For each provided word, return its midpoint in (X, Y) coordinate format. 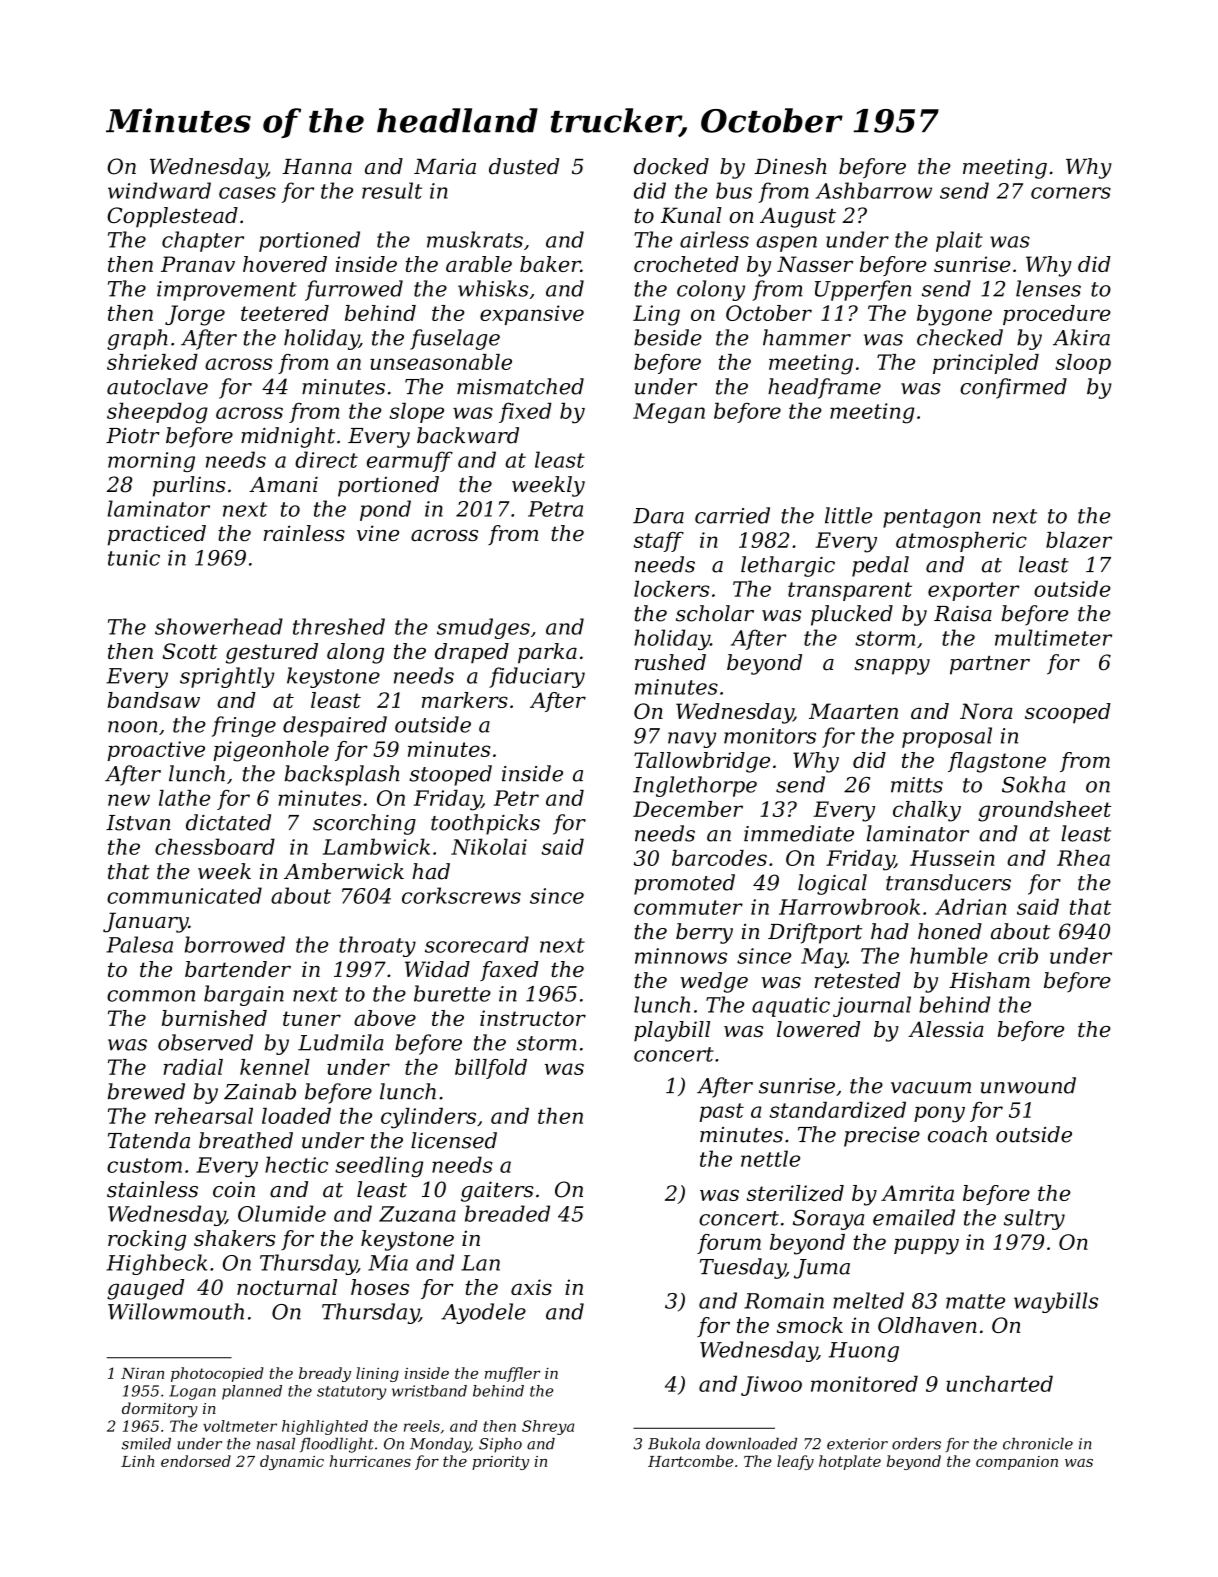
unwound (1028, 1085)
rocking (147, 1240)
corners (1071, 193)
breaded (507, 1213)
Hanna (317, 167)
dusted (524, 166)
